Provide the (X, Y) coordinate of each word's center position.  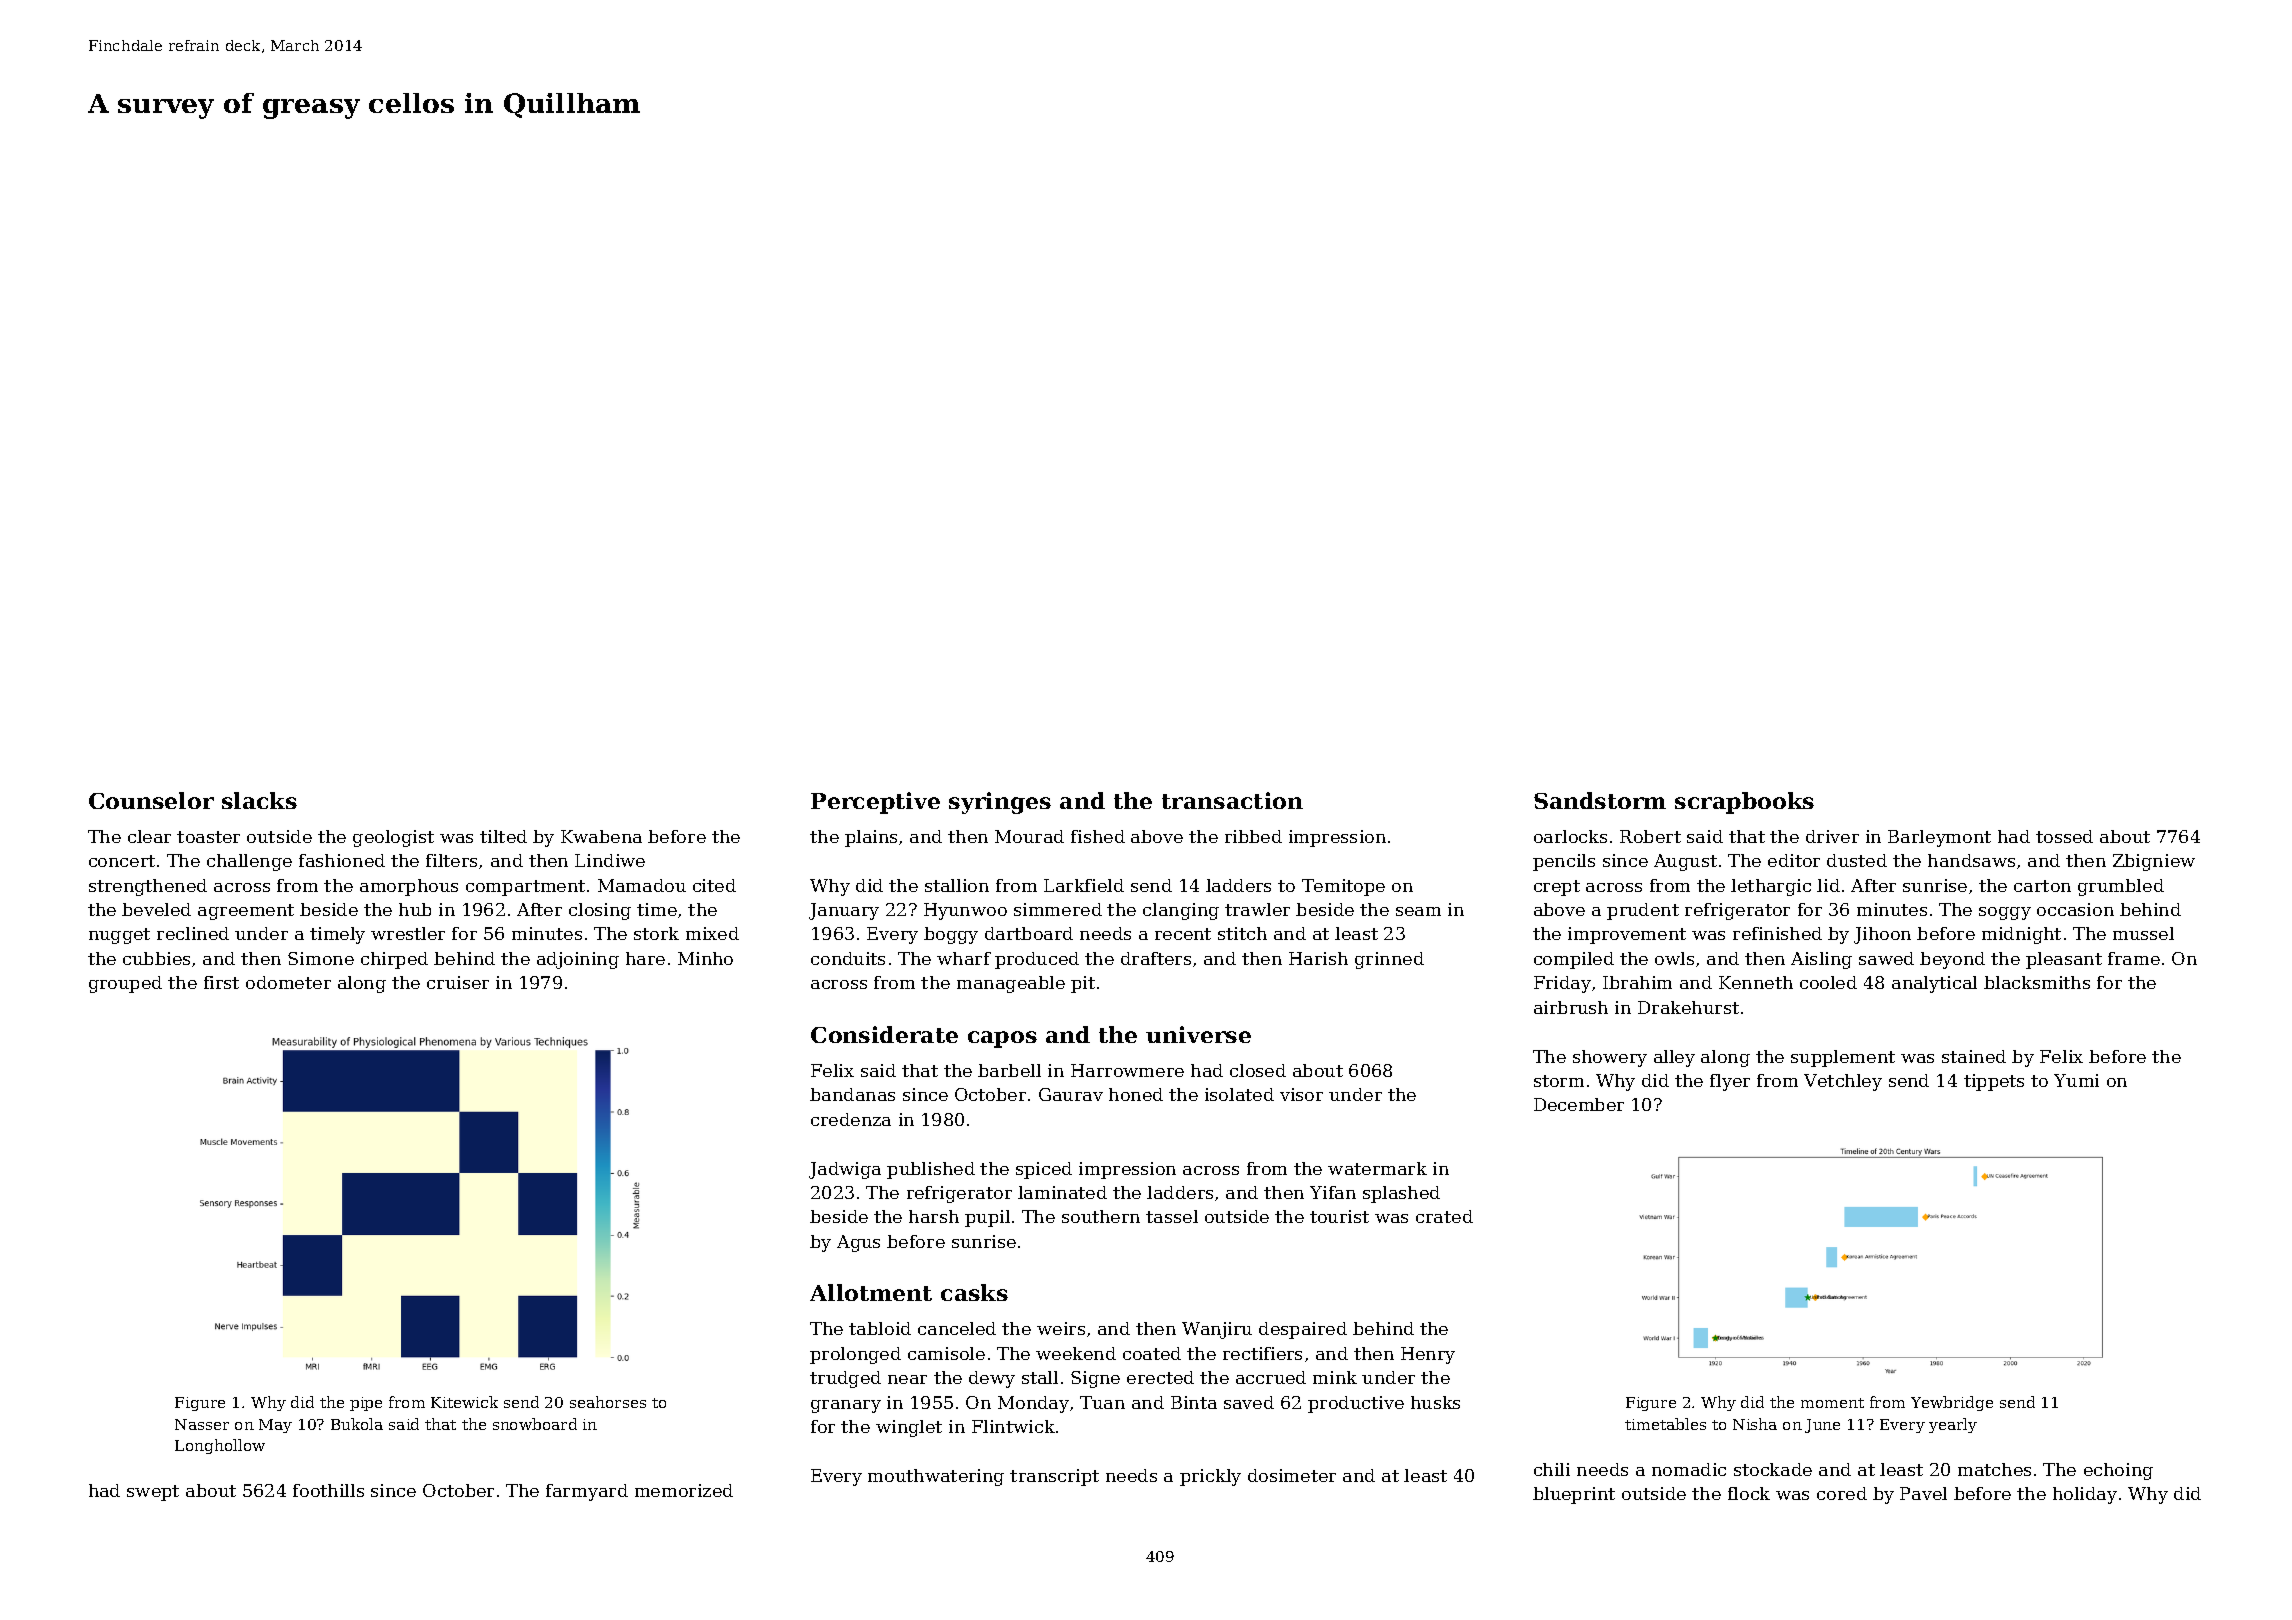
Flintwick (1013, 1426)
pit (1083, 984)
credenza (851, 1119)
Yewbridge (1952, 1403)
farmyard (587, 1492)
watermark (1377, 1168)
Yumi (2076, 1080)
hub (415, 909)
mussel (2143, 933)
